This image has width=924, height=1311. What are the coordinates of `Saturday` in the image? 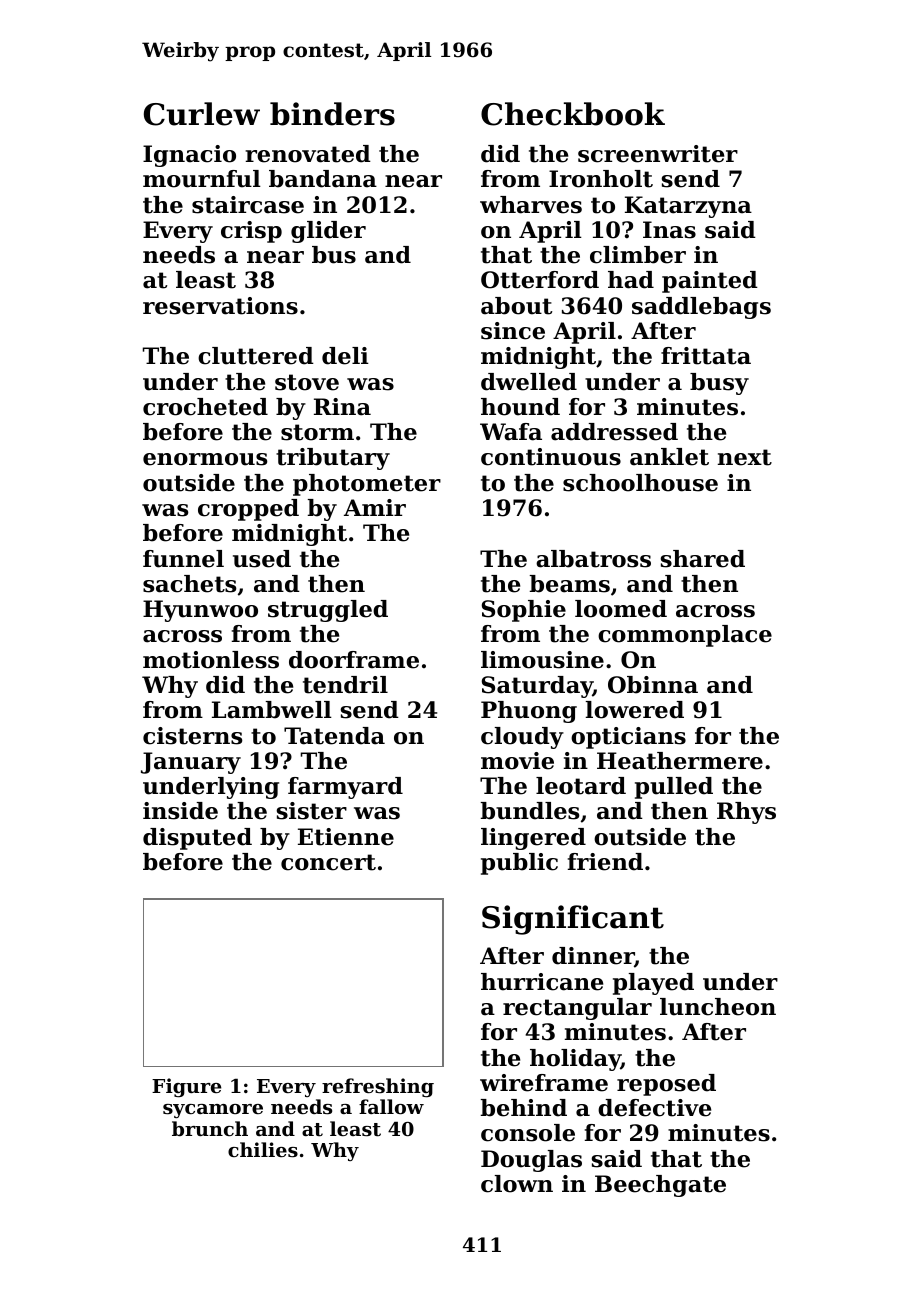 It's located at (537, 687).
